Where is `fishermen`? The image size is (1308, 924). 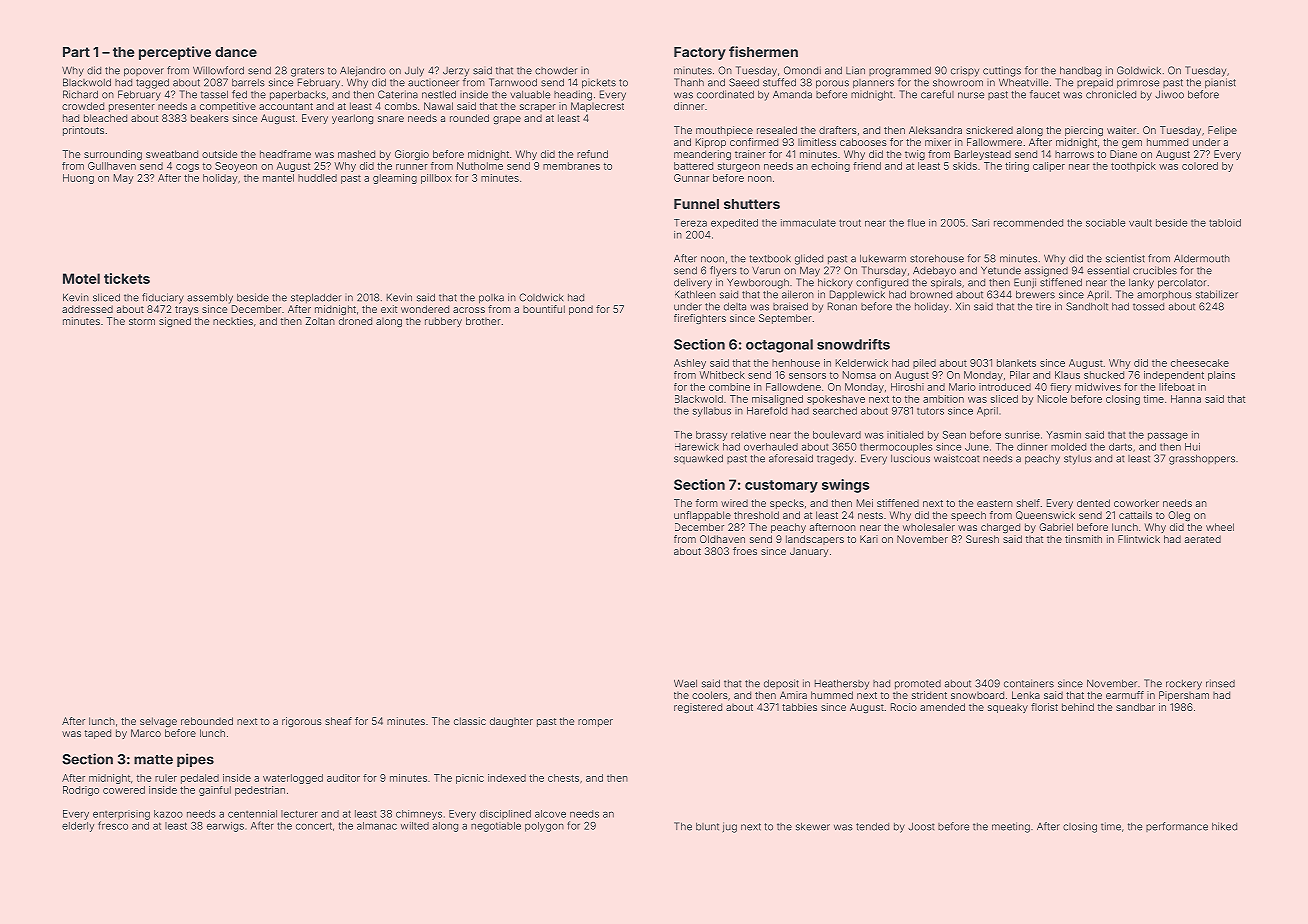 fishermen is located at coordinates (763, 51).
